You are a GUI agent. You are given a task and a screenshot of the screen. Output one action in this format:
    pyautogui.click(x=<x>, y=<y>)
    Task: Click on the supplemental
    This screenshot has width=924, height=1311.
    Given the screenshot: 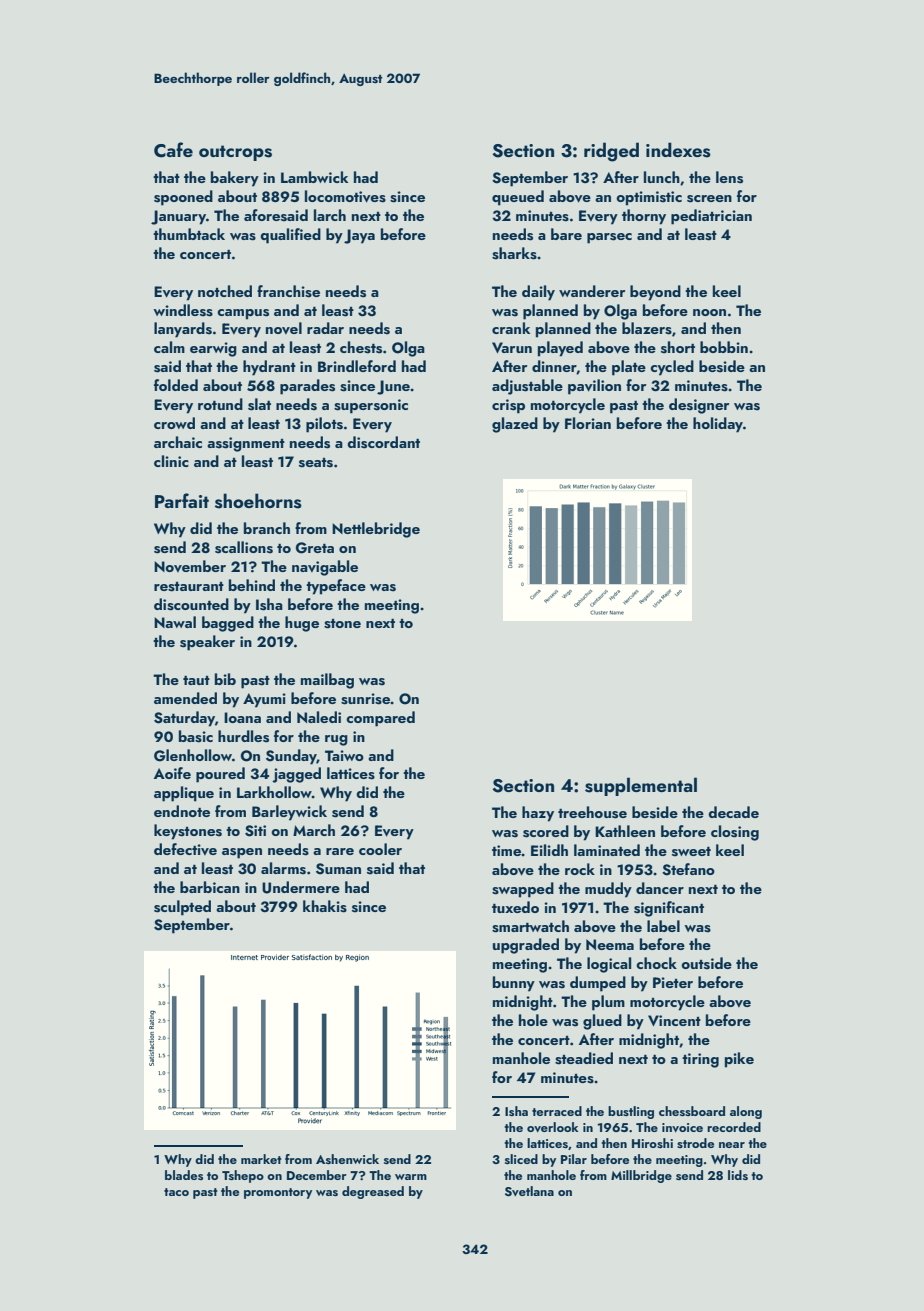 What is the action you would take?
    pyautogui.click(x=641, y=786)
